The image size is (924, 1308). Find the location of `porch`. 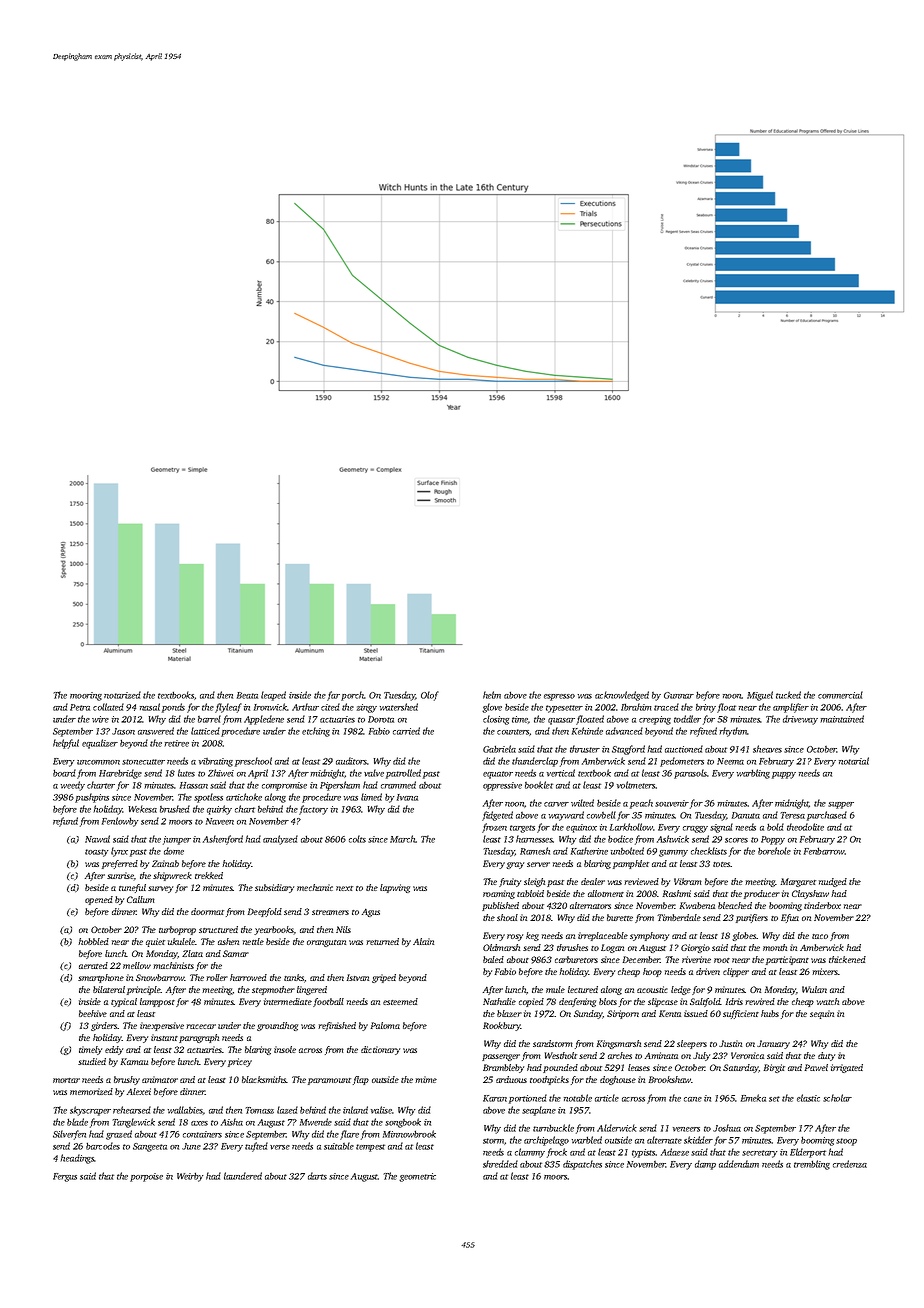

porch is located at coordinates (352, 696).
